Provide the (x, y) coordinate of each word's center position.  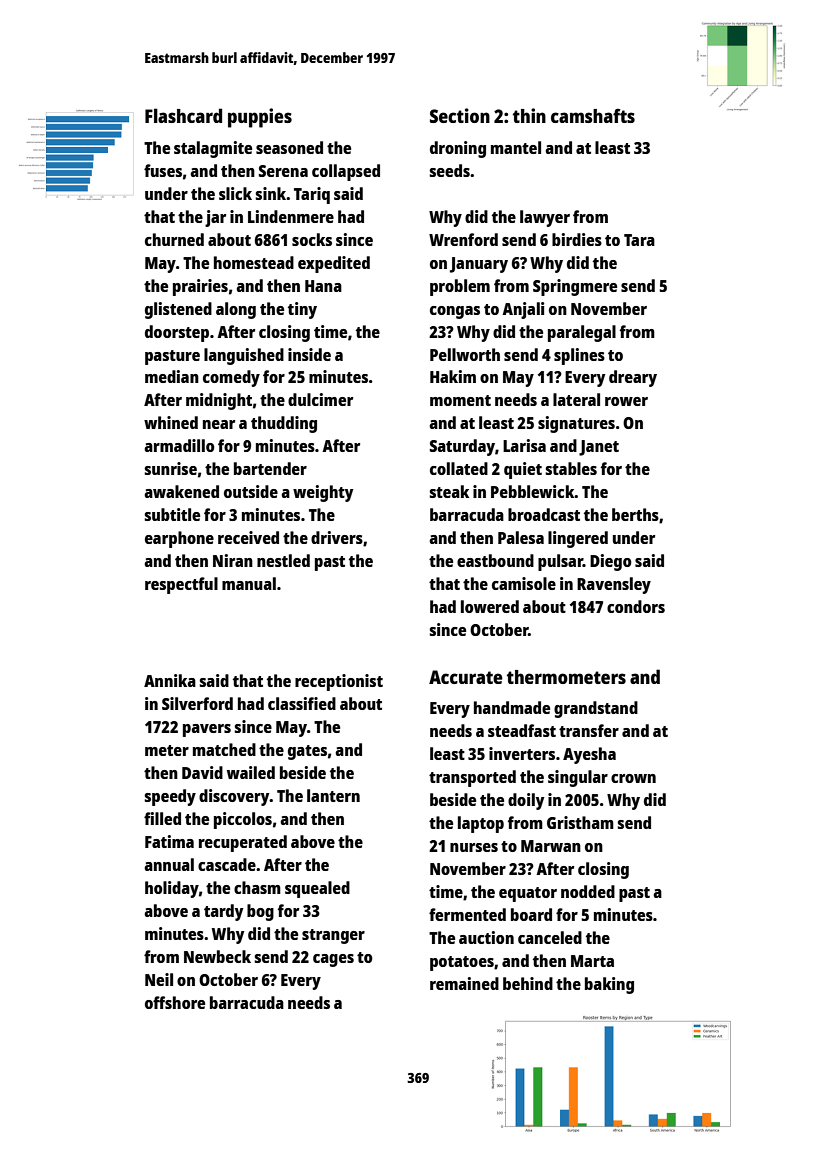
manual (249, 583)
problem (460, 287)
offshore (175, 1002)
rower (626, 401)
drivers (337, 537)
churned (174, 239)
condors (636, 606)
